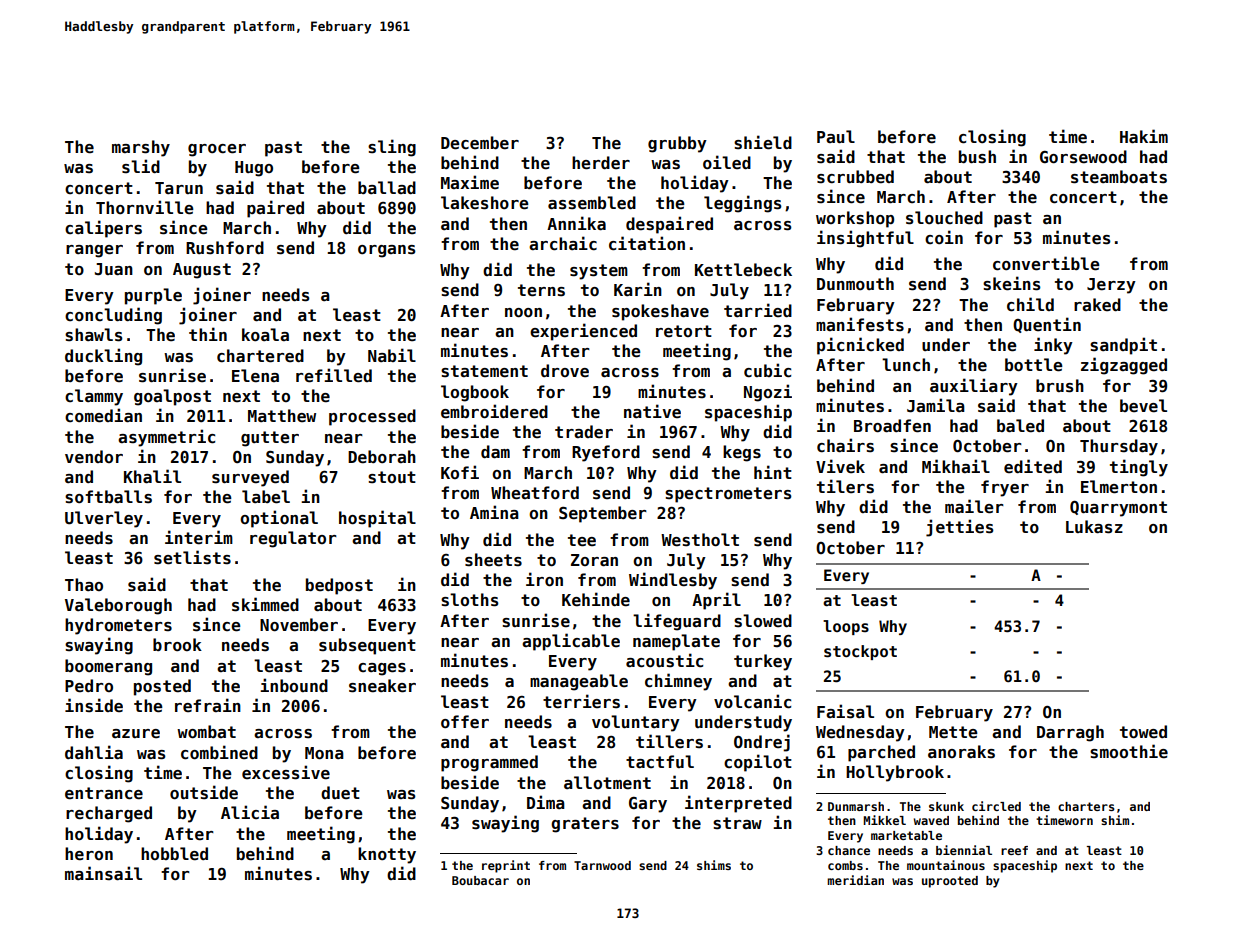 The width and height of the screenshot is (1233, 952). I want to click on coin, so click(944, 237).
